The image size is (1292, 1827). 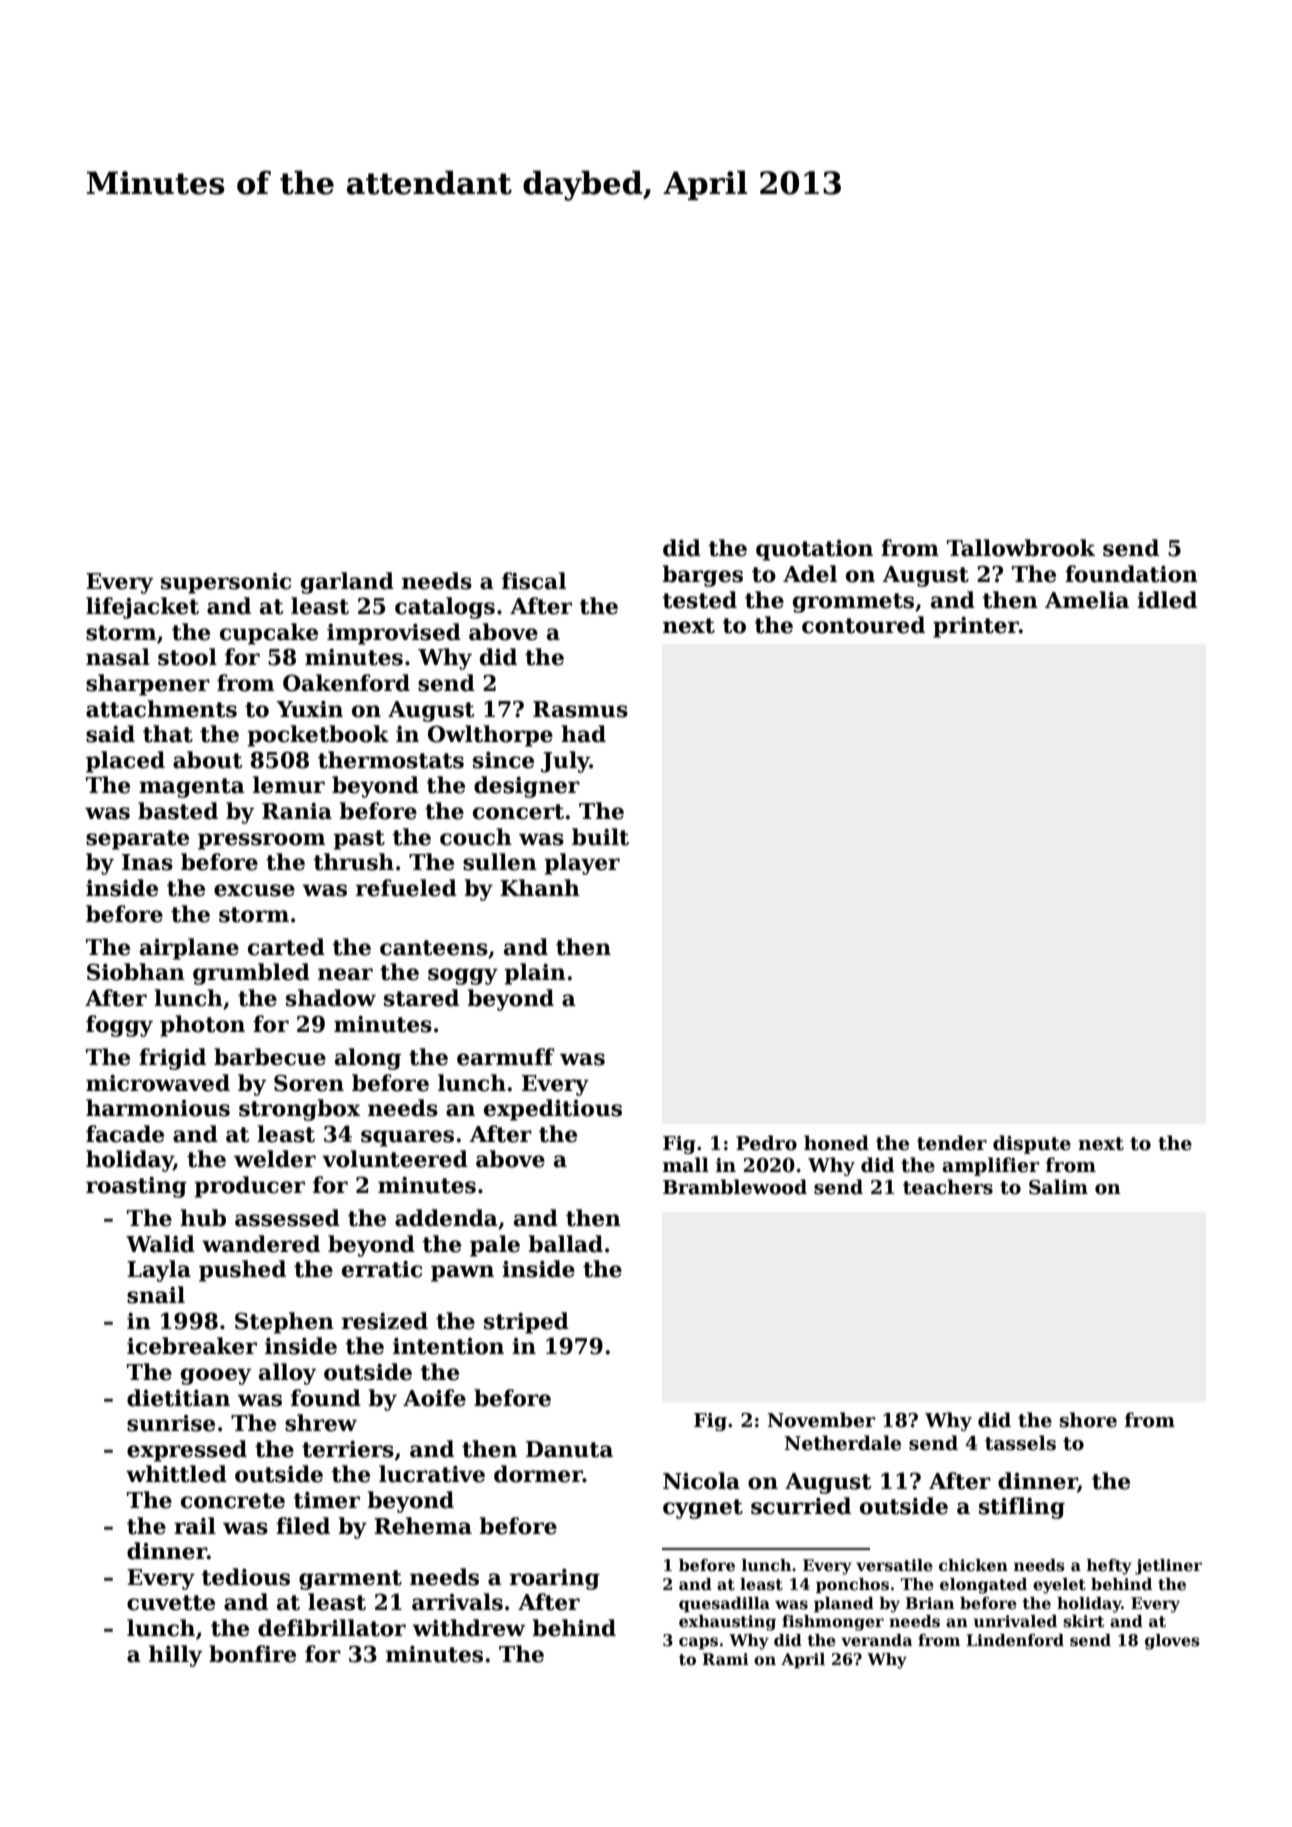 I want to click on cuvette, so click(x=171, y=1603).
